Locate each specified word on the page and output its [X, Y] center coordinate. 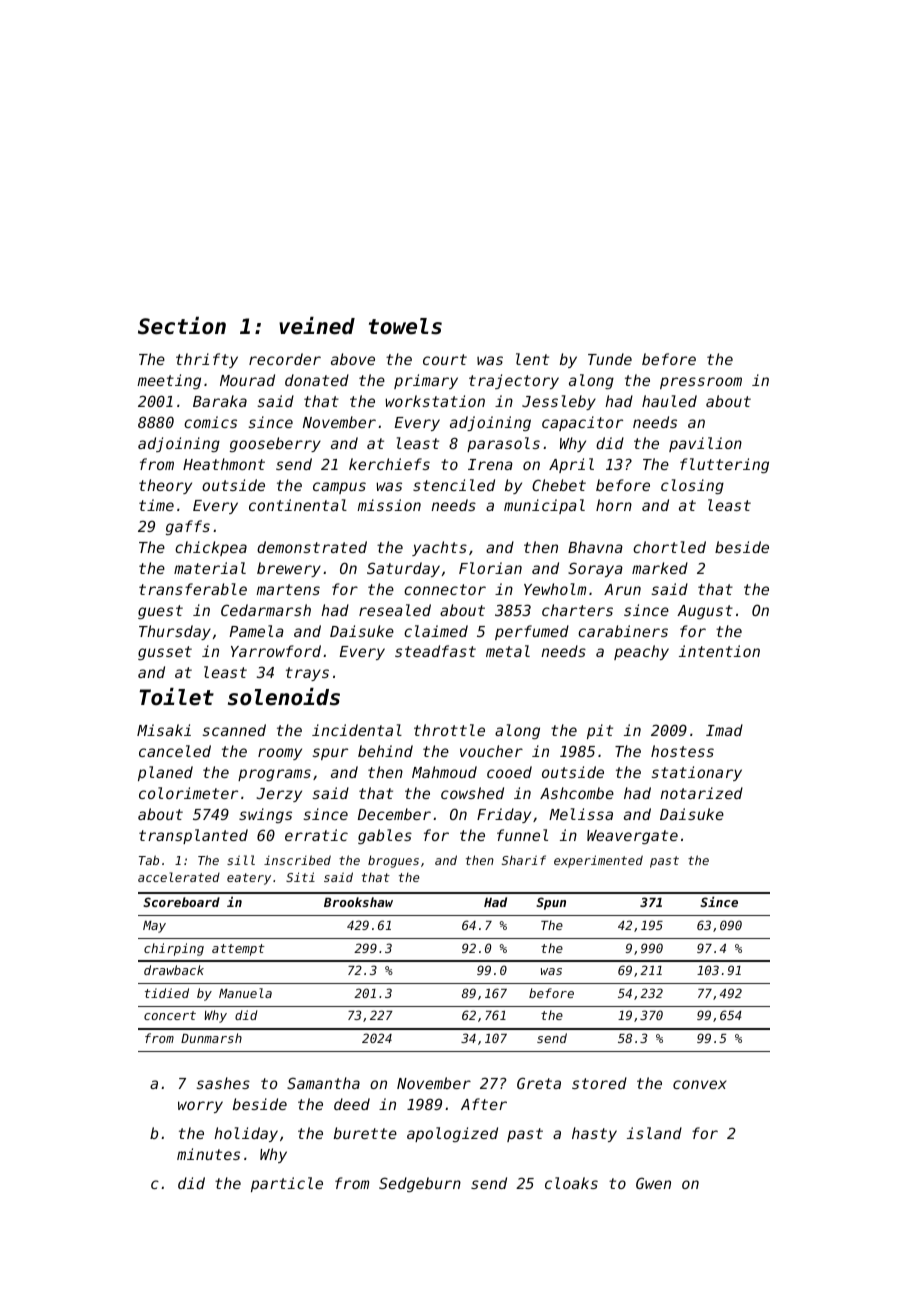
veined [317, 326]
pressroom [701, 383]
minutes [208, 1154]
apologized [452, 1134]
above [353, 359]
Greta [539, 1083]
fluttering [724, 465]
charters [577, 610]
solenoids [284, 697]
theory [165, 486]
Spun [551, 903]
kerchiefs [389, 464]
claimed [436, 631]
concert [170, 1015]
